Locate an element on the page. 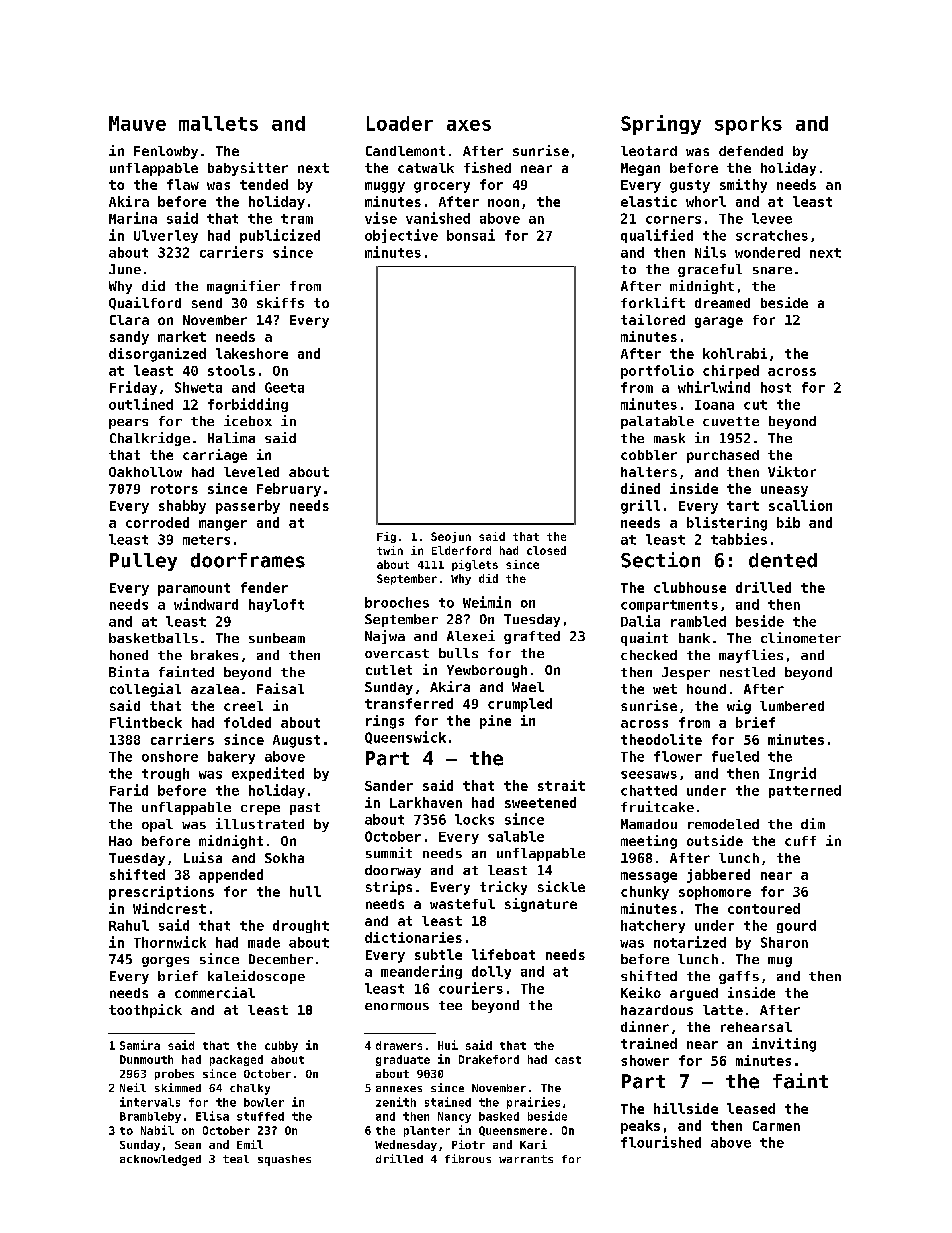  noon is located at coordinates (503, 203).
